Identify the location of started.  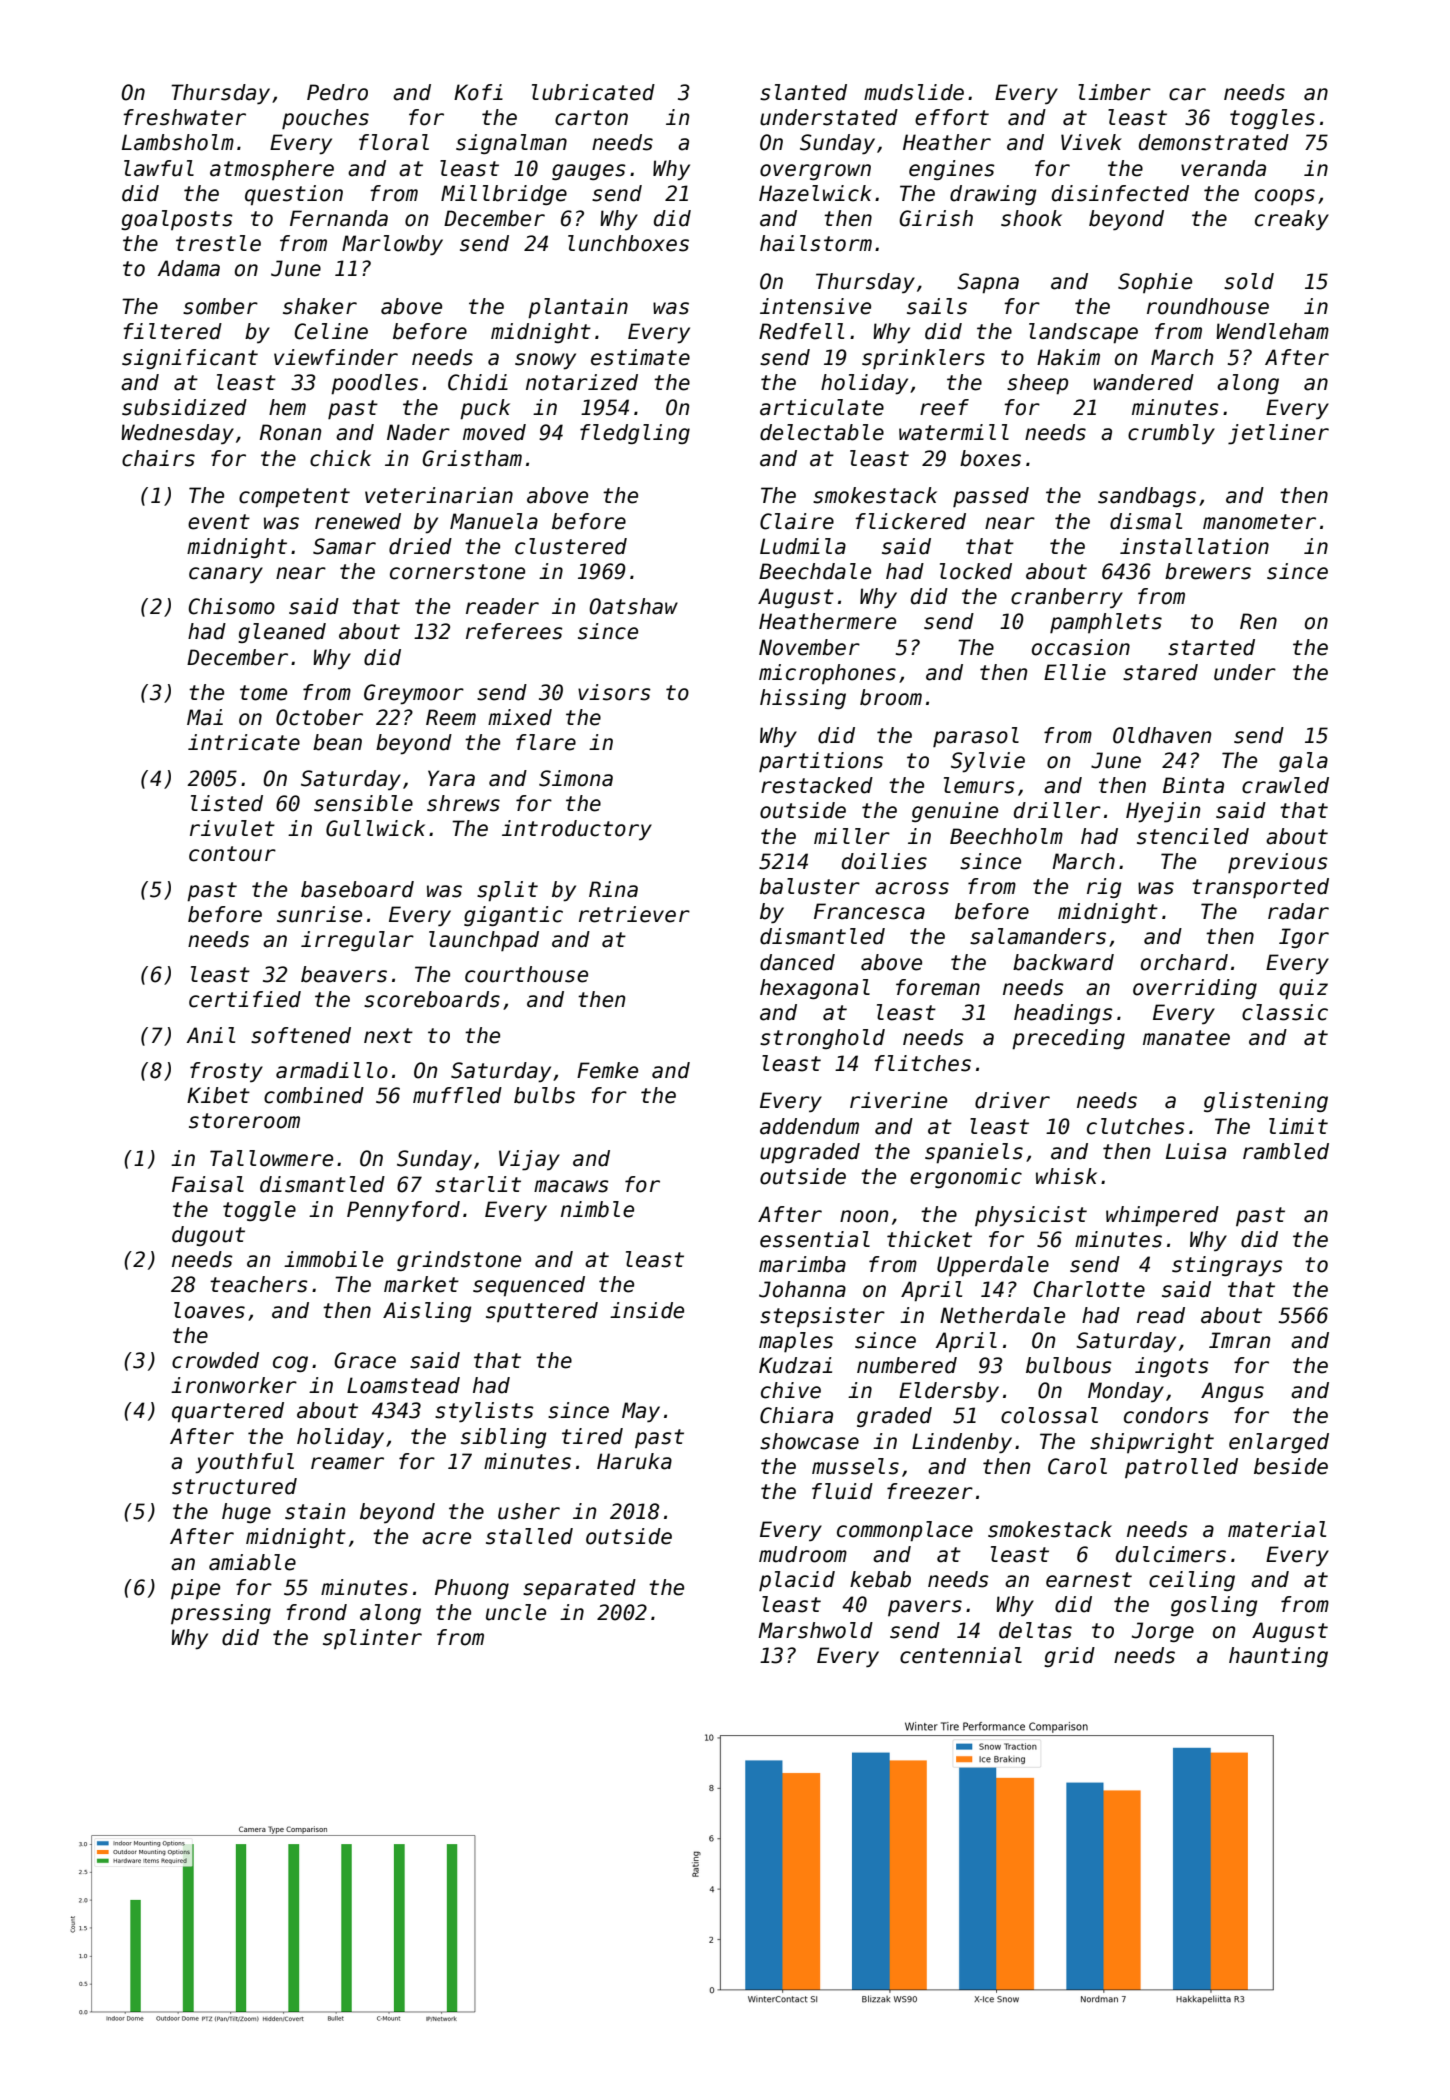
(1211, 647).
